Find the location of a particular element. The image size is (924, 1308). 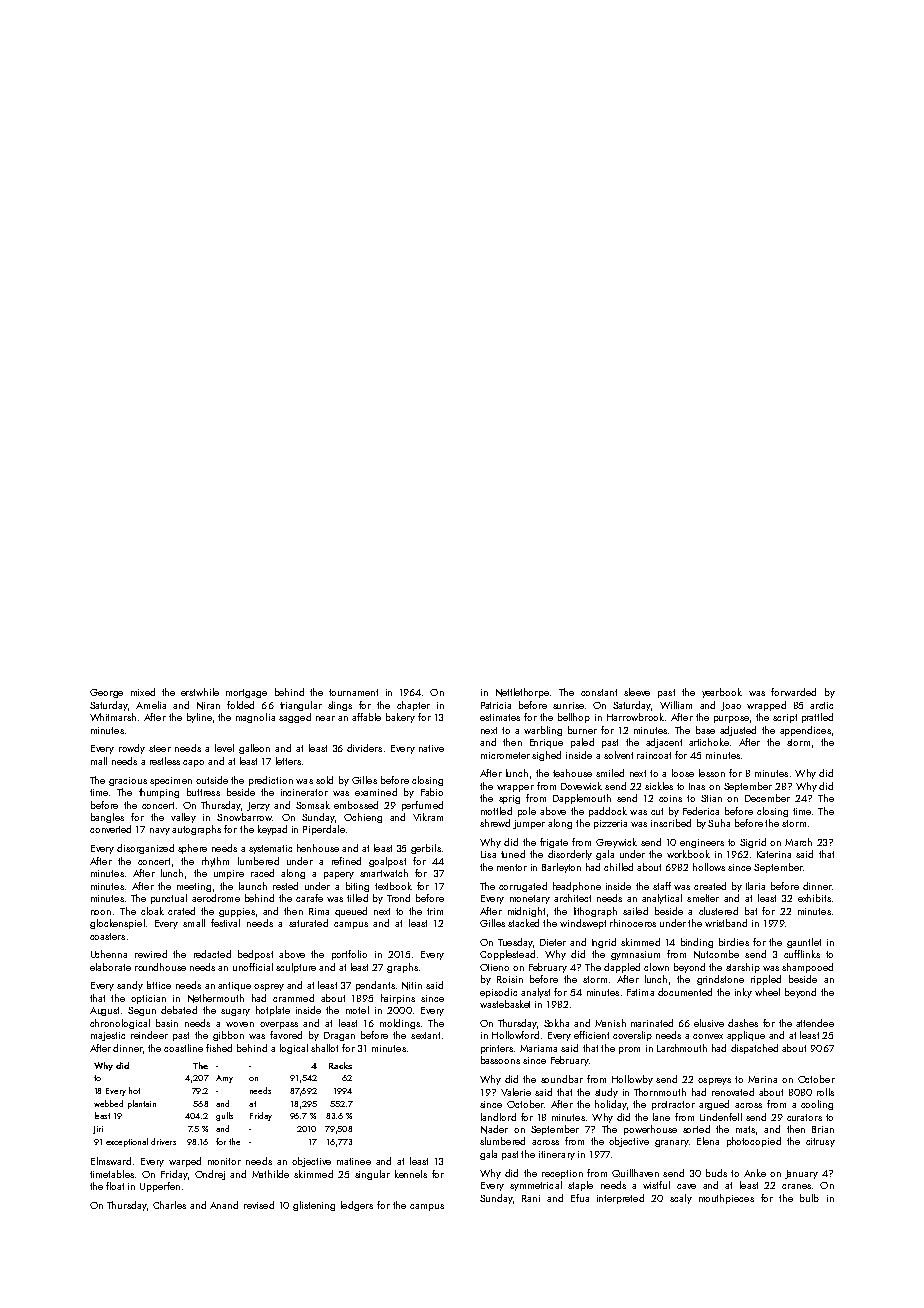

George is located at coordinates (106, 693).
